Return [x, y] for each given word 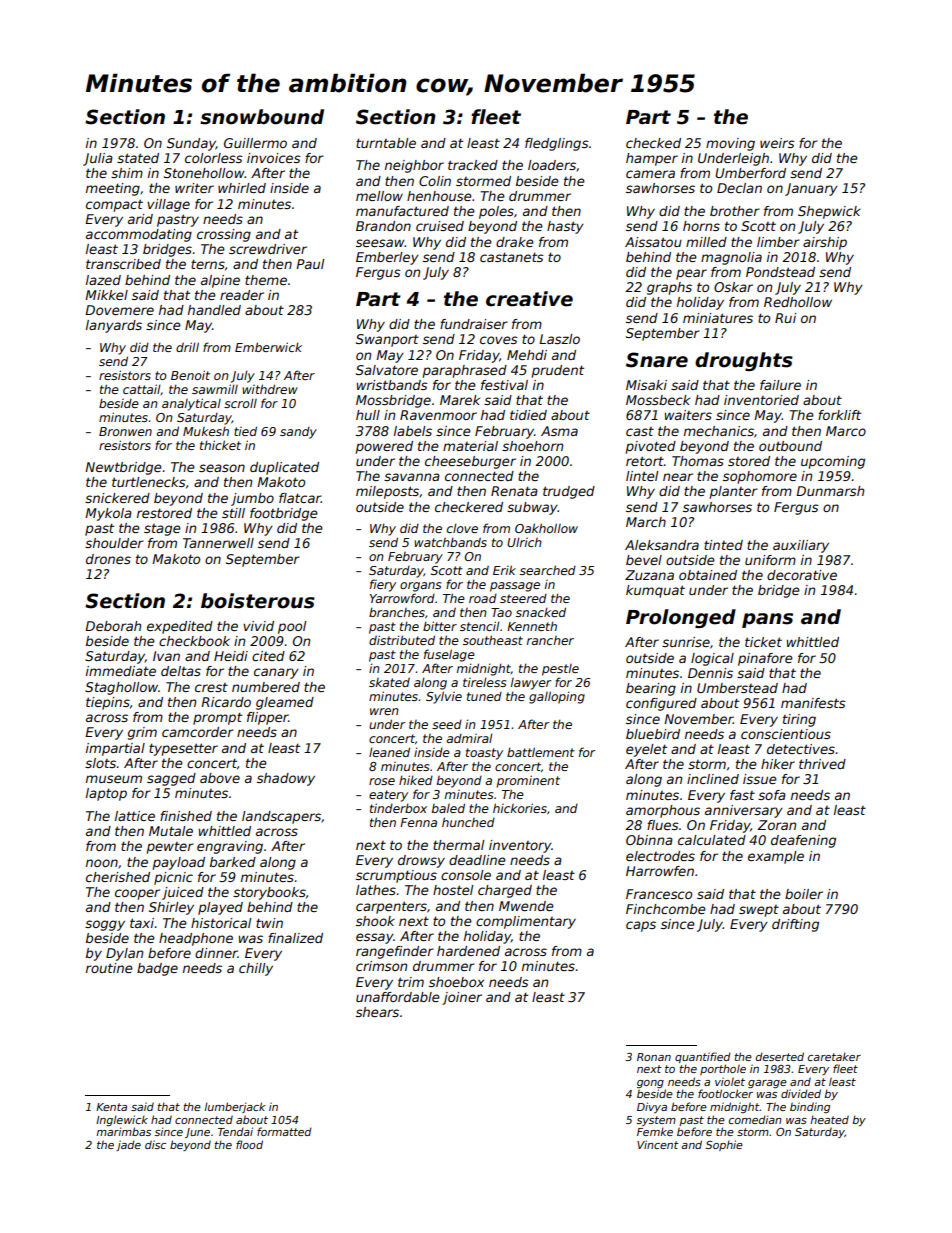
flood [249, 1144]
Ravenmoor [438, 415]
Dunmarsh [830, 491]
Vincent [658, 1144]
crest [211, 687]
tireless [484, 682]
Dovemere [119, 310]
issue [760, 779]
